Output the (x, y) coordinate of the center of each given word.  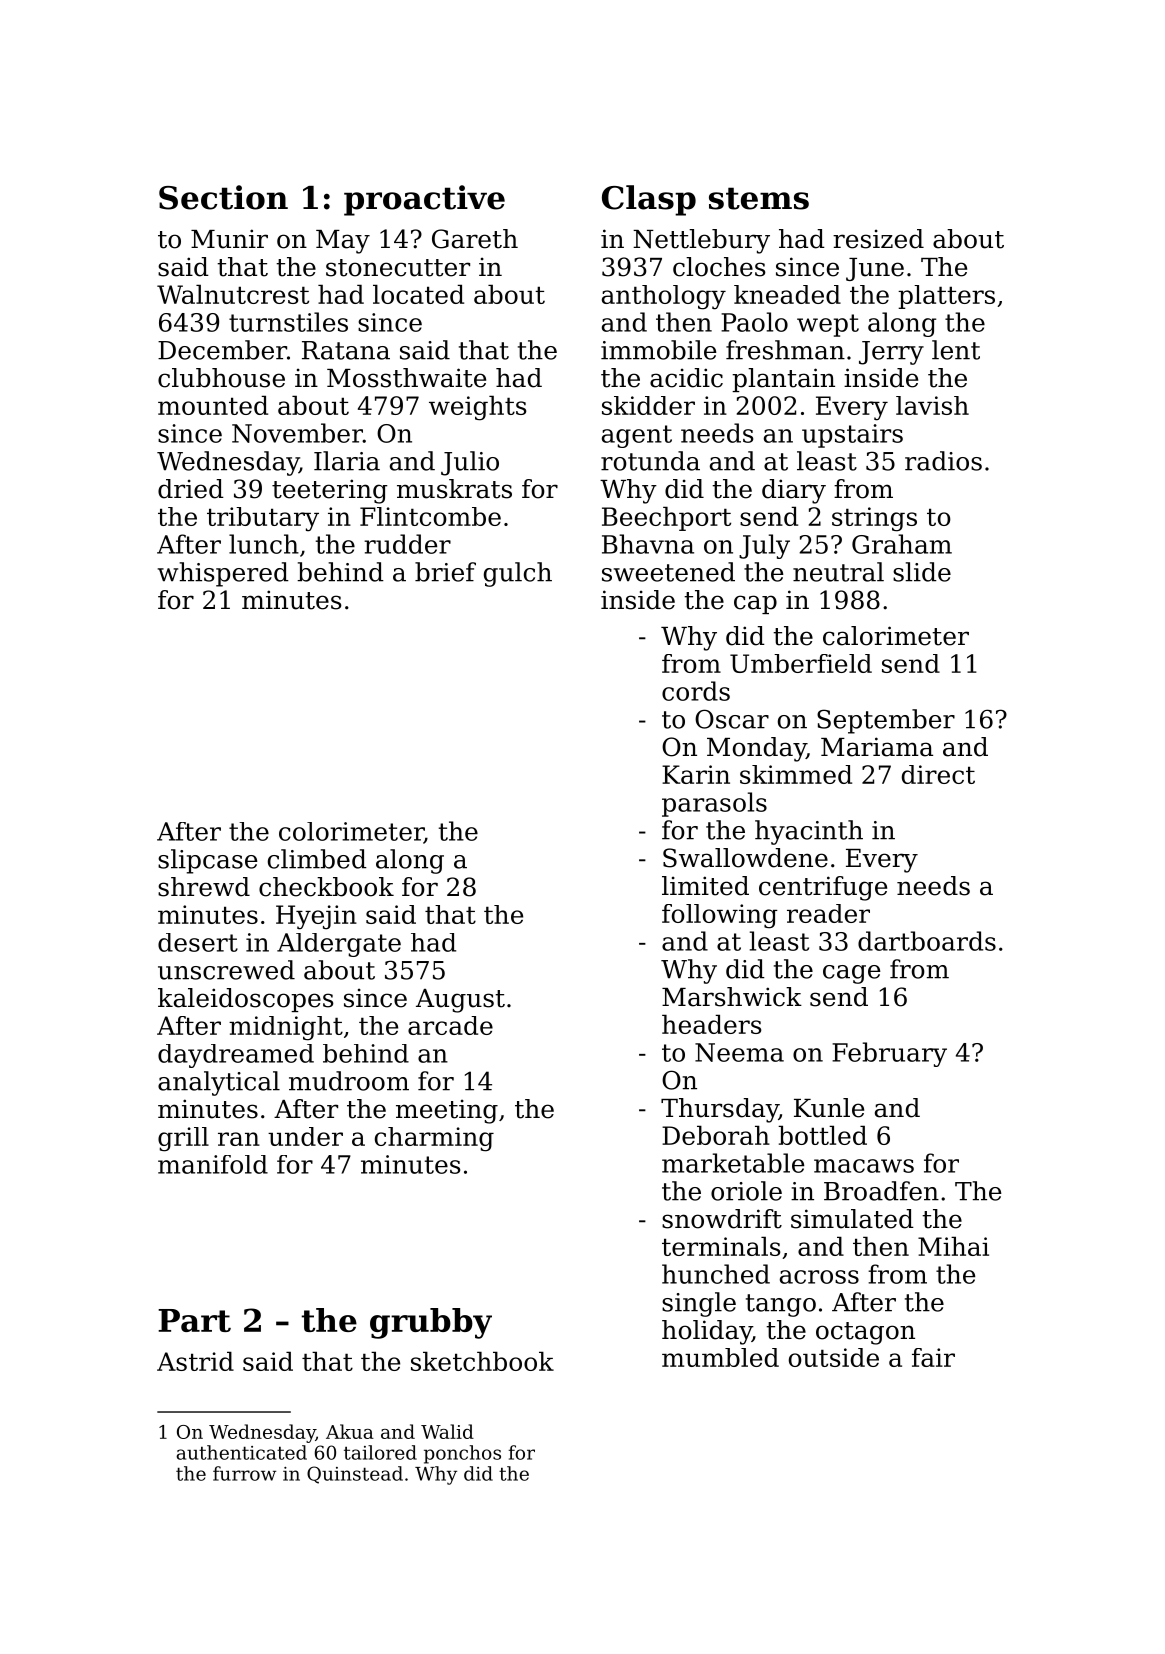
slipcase (208, 861)
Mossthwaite (406, 378)
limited (705, 886)
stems (759, 198)
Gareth (475, 239)
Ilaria (347, 461)
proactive (424, 200)
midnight (286, 1028)
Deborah (716, 1135)
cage (852, 974)
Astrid (195, 1361)
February (889, 1054)
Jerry (891, 353)
